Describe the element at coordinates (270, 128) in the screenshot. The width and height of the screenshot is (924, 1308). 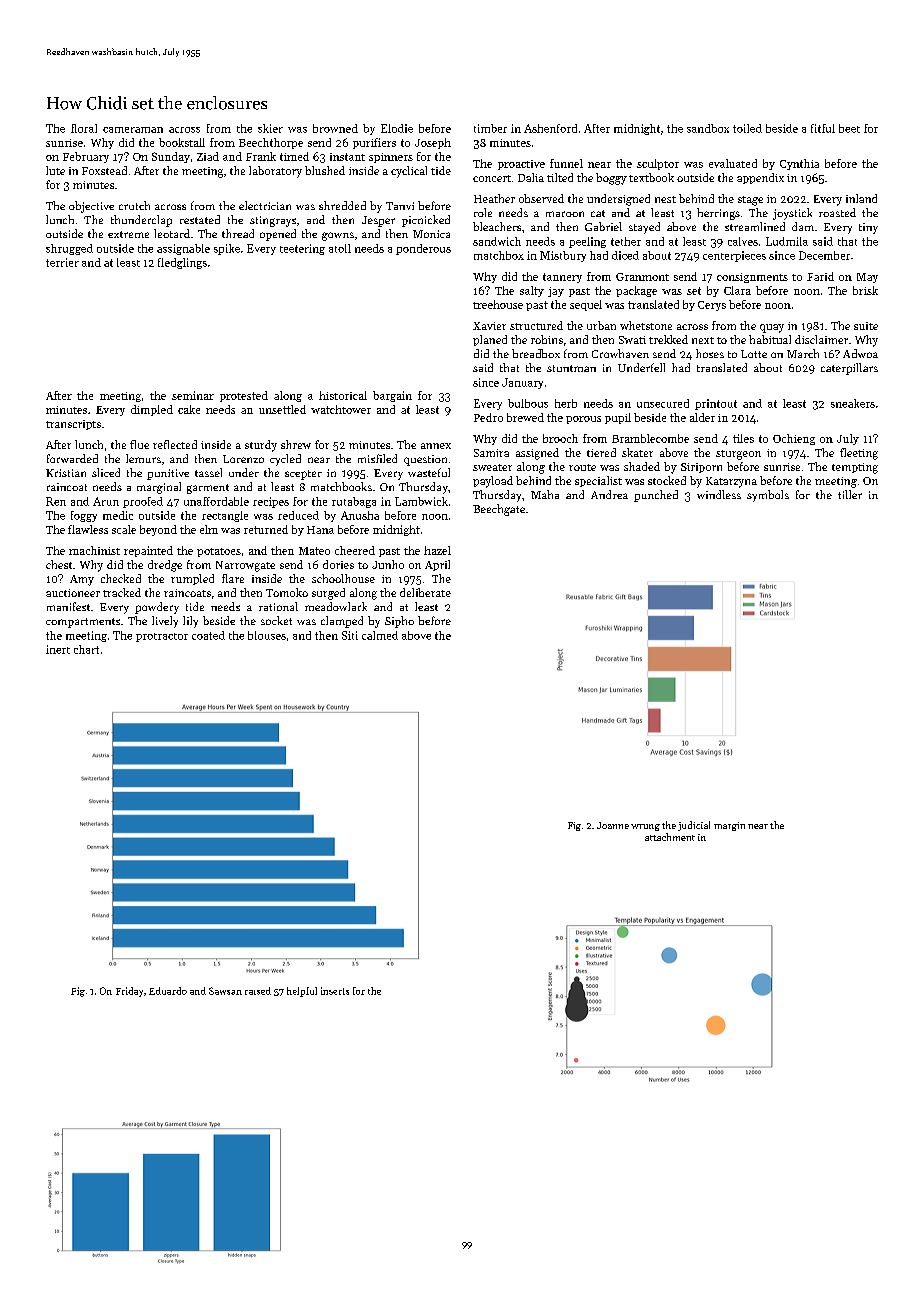
I see `skier` at that location.
